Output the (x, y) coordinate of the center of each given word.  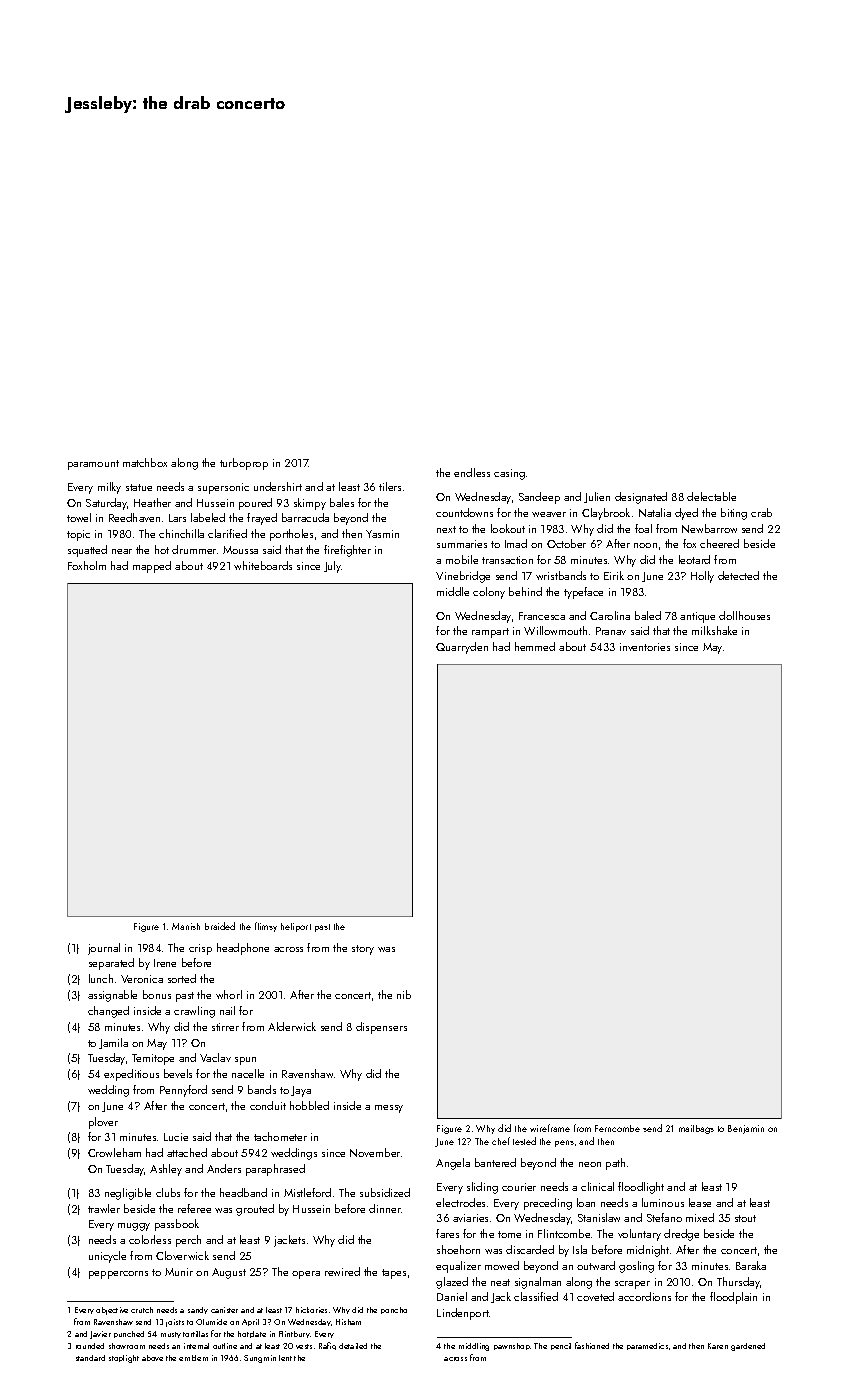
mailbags (696, 1129)
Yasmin (382, 534)
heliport (296, 927)
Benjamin (746, 1129)
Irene (165, 963)
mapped (152, 567)
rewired (342, 1271)
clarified (227, 533)
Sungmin (260, 1359)
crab (761, 512)
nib (404, 994)
